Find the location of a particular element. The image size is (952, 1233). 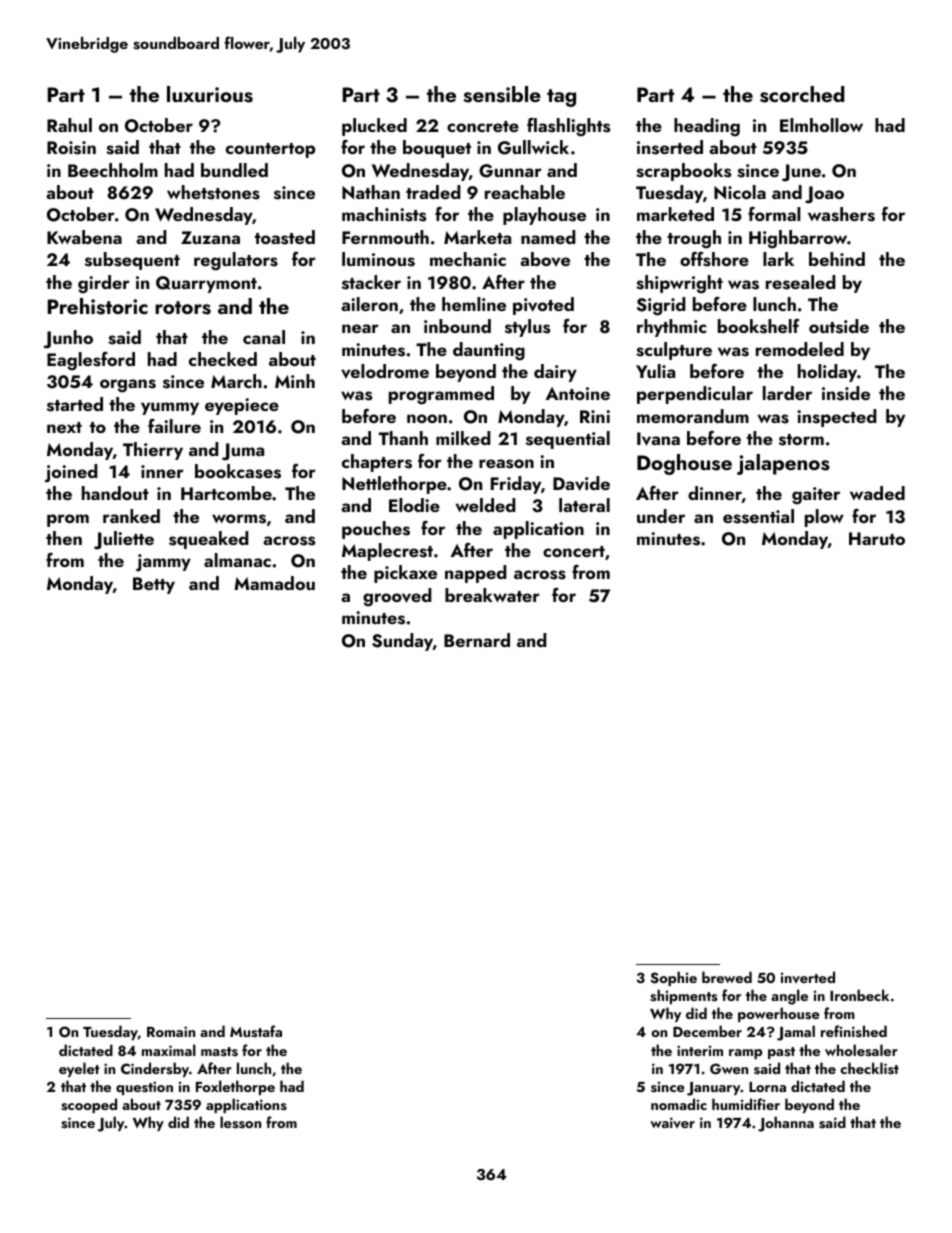

Foxlethorpe is located at coordinates (235, 1087).
